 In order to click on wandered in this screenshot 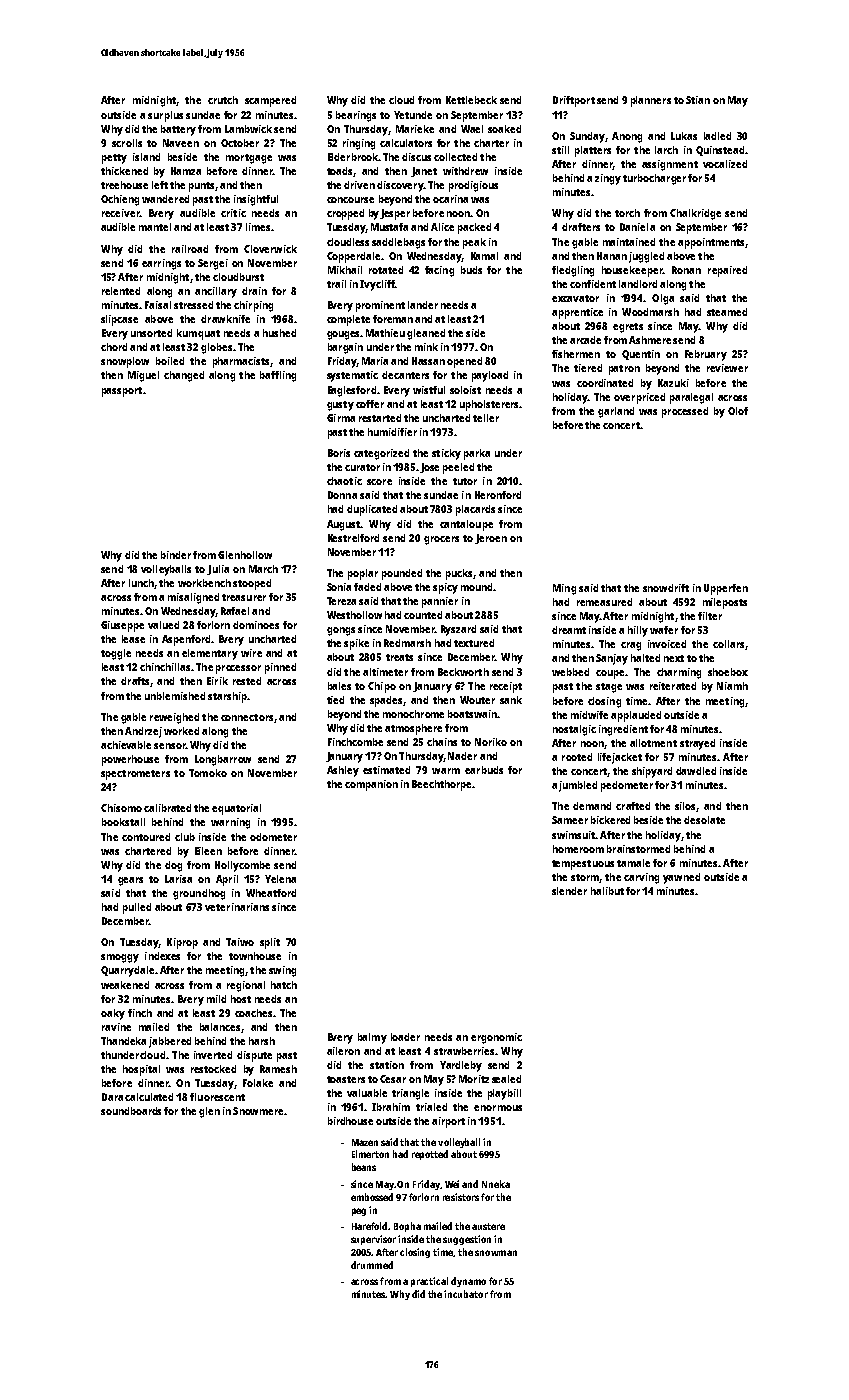, I will do `click(165, 199)`.
